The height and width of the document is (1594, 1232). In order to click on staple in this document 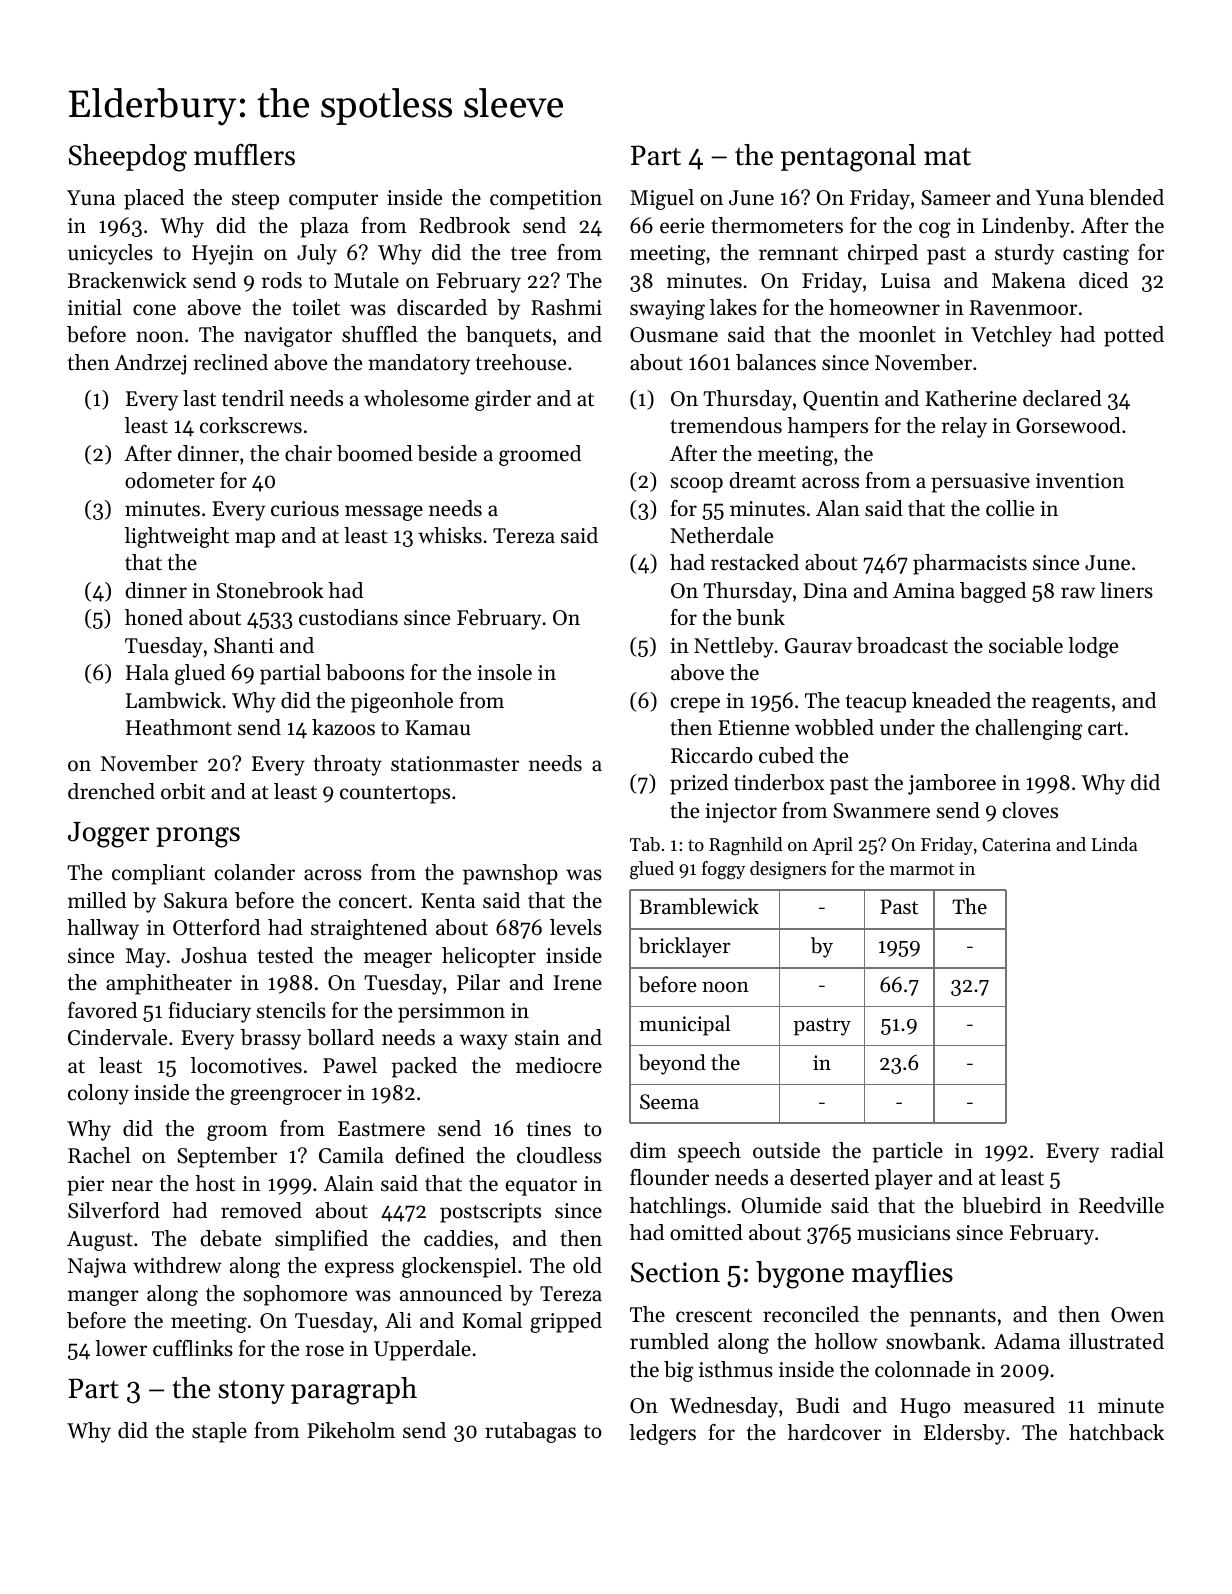, I will do `click(219, 1432)`.
